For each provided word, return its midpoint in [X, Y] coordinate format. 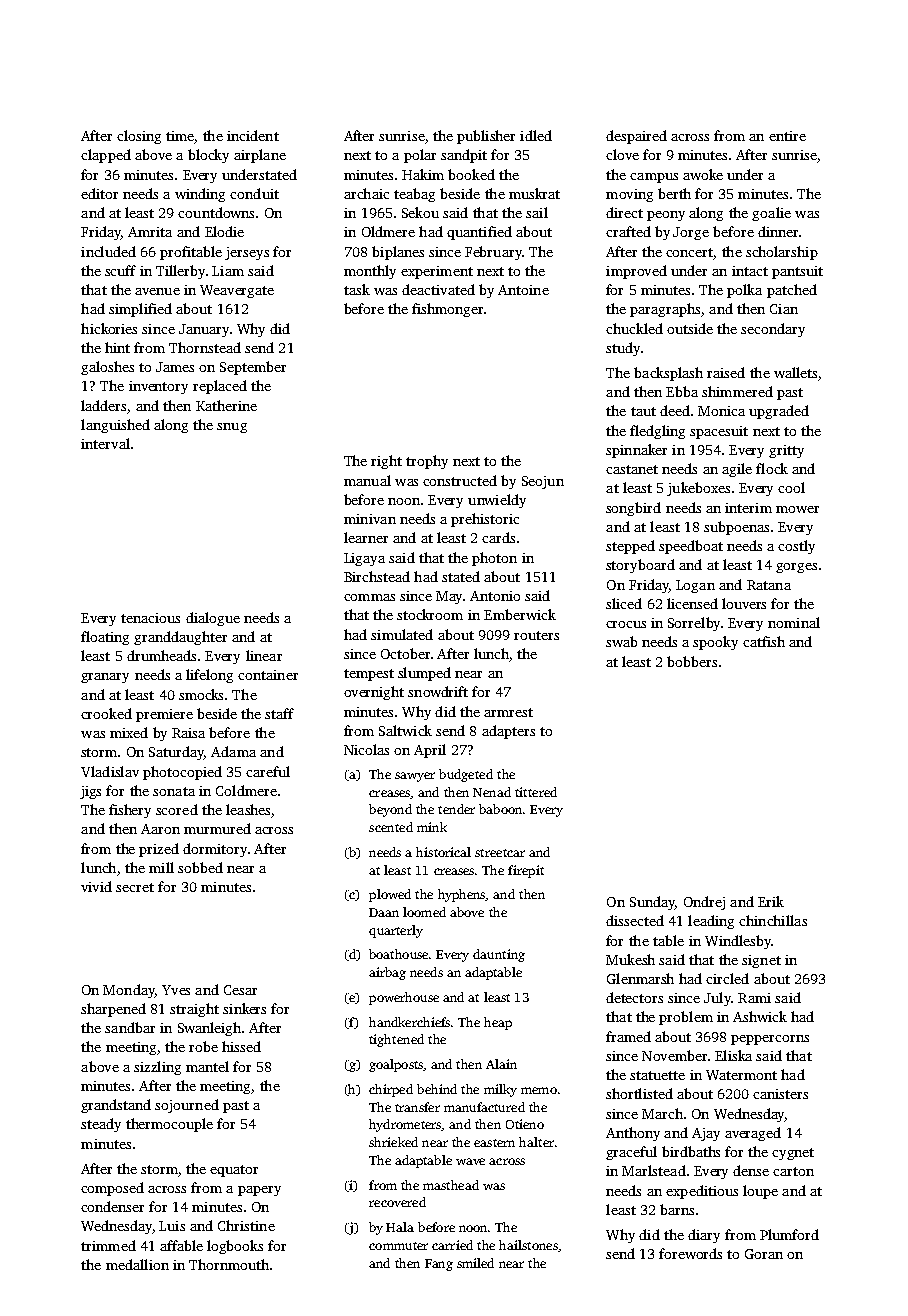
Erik [771, 901]
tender [456, 809]
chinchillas [773, 920]
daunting [499, 955]
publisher [486, 137]
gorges [796, 568]
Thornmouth [229, 1264]
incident [253, 135]
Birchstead [377, 576]
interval [105, 443]
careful [268, 771]
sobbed [200, 867]
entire [787, 136]
